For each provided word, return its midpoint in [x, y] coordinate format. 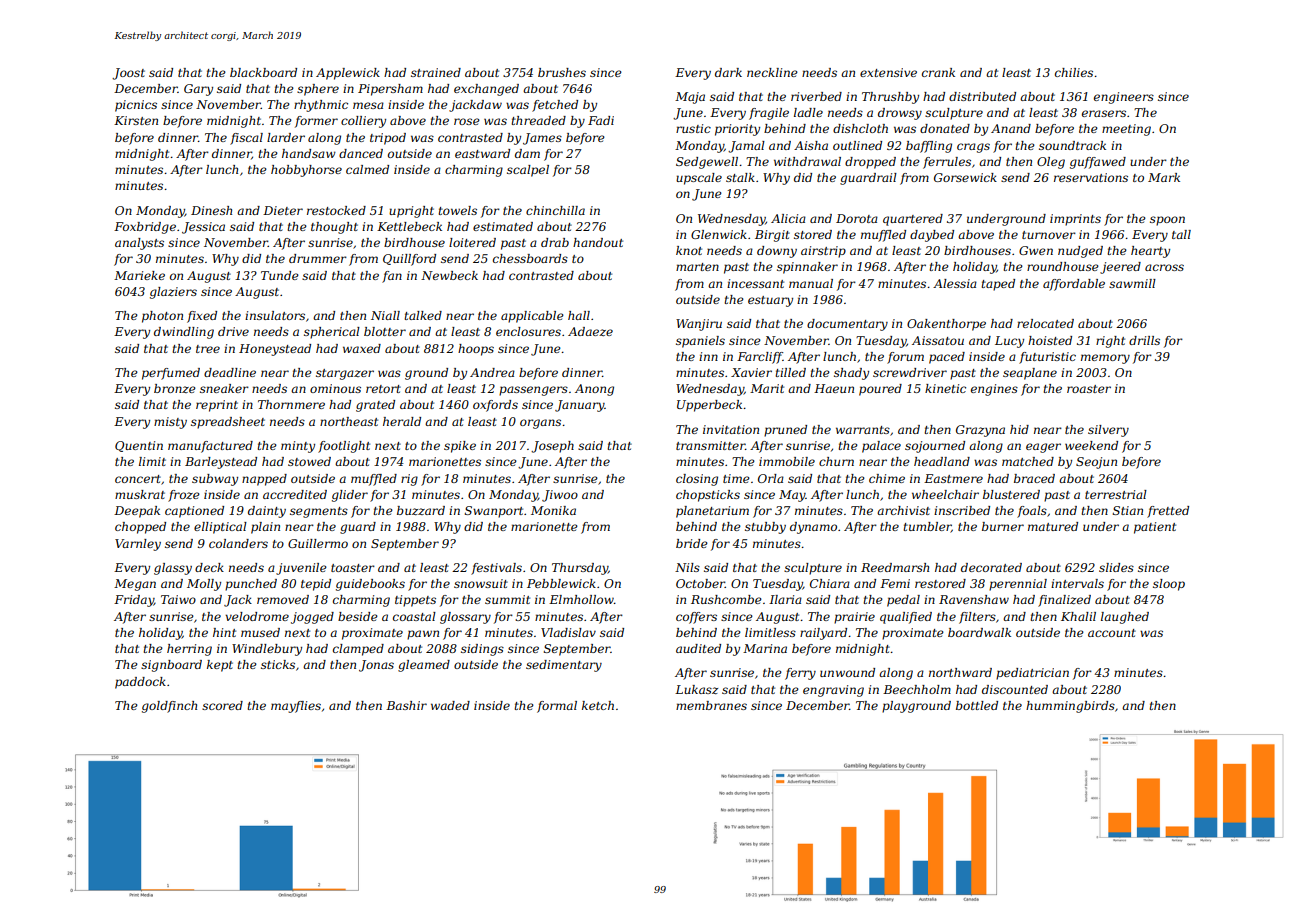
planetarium [712, 512]
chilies [1074, 72]
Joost [128, 74]
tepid [316, 585]
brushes [562, 72]
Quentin [139, 446]
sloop [1169, 585]
